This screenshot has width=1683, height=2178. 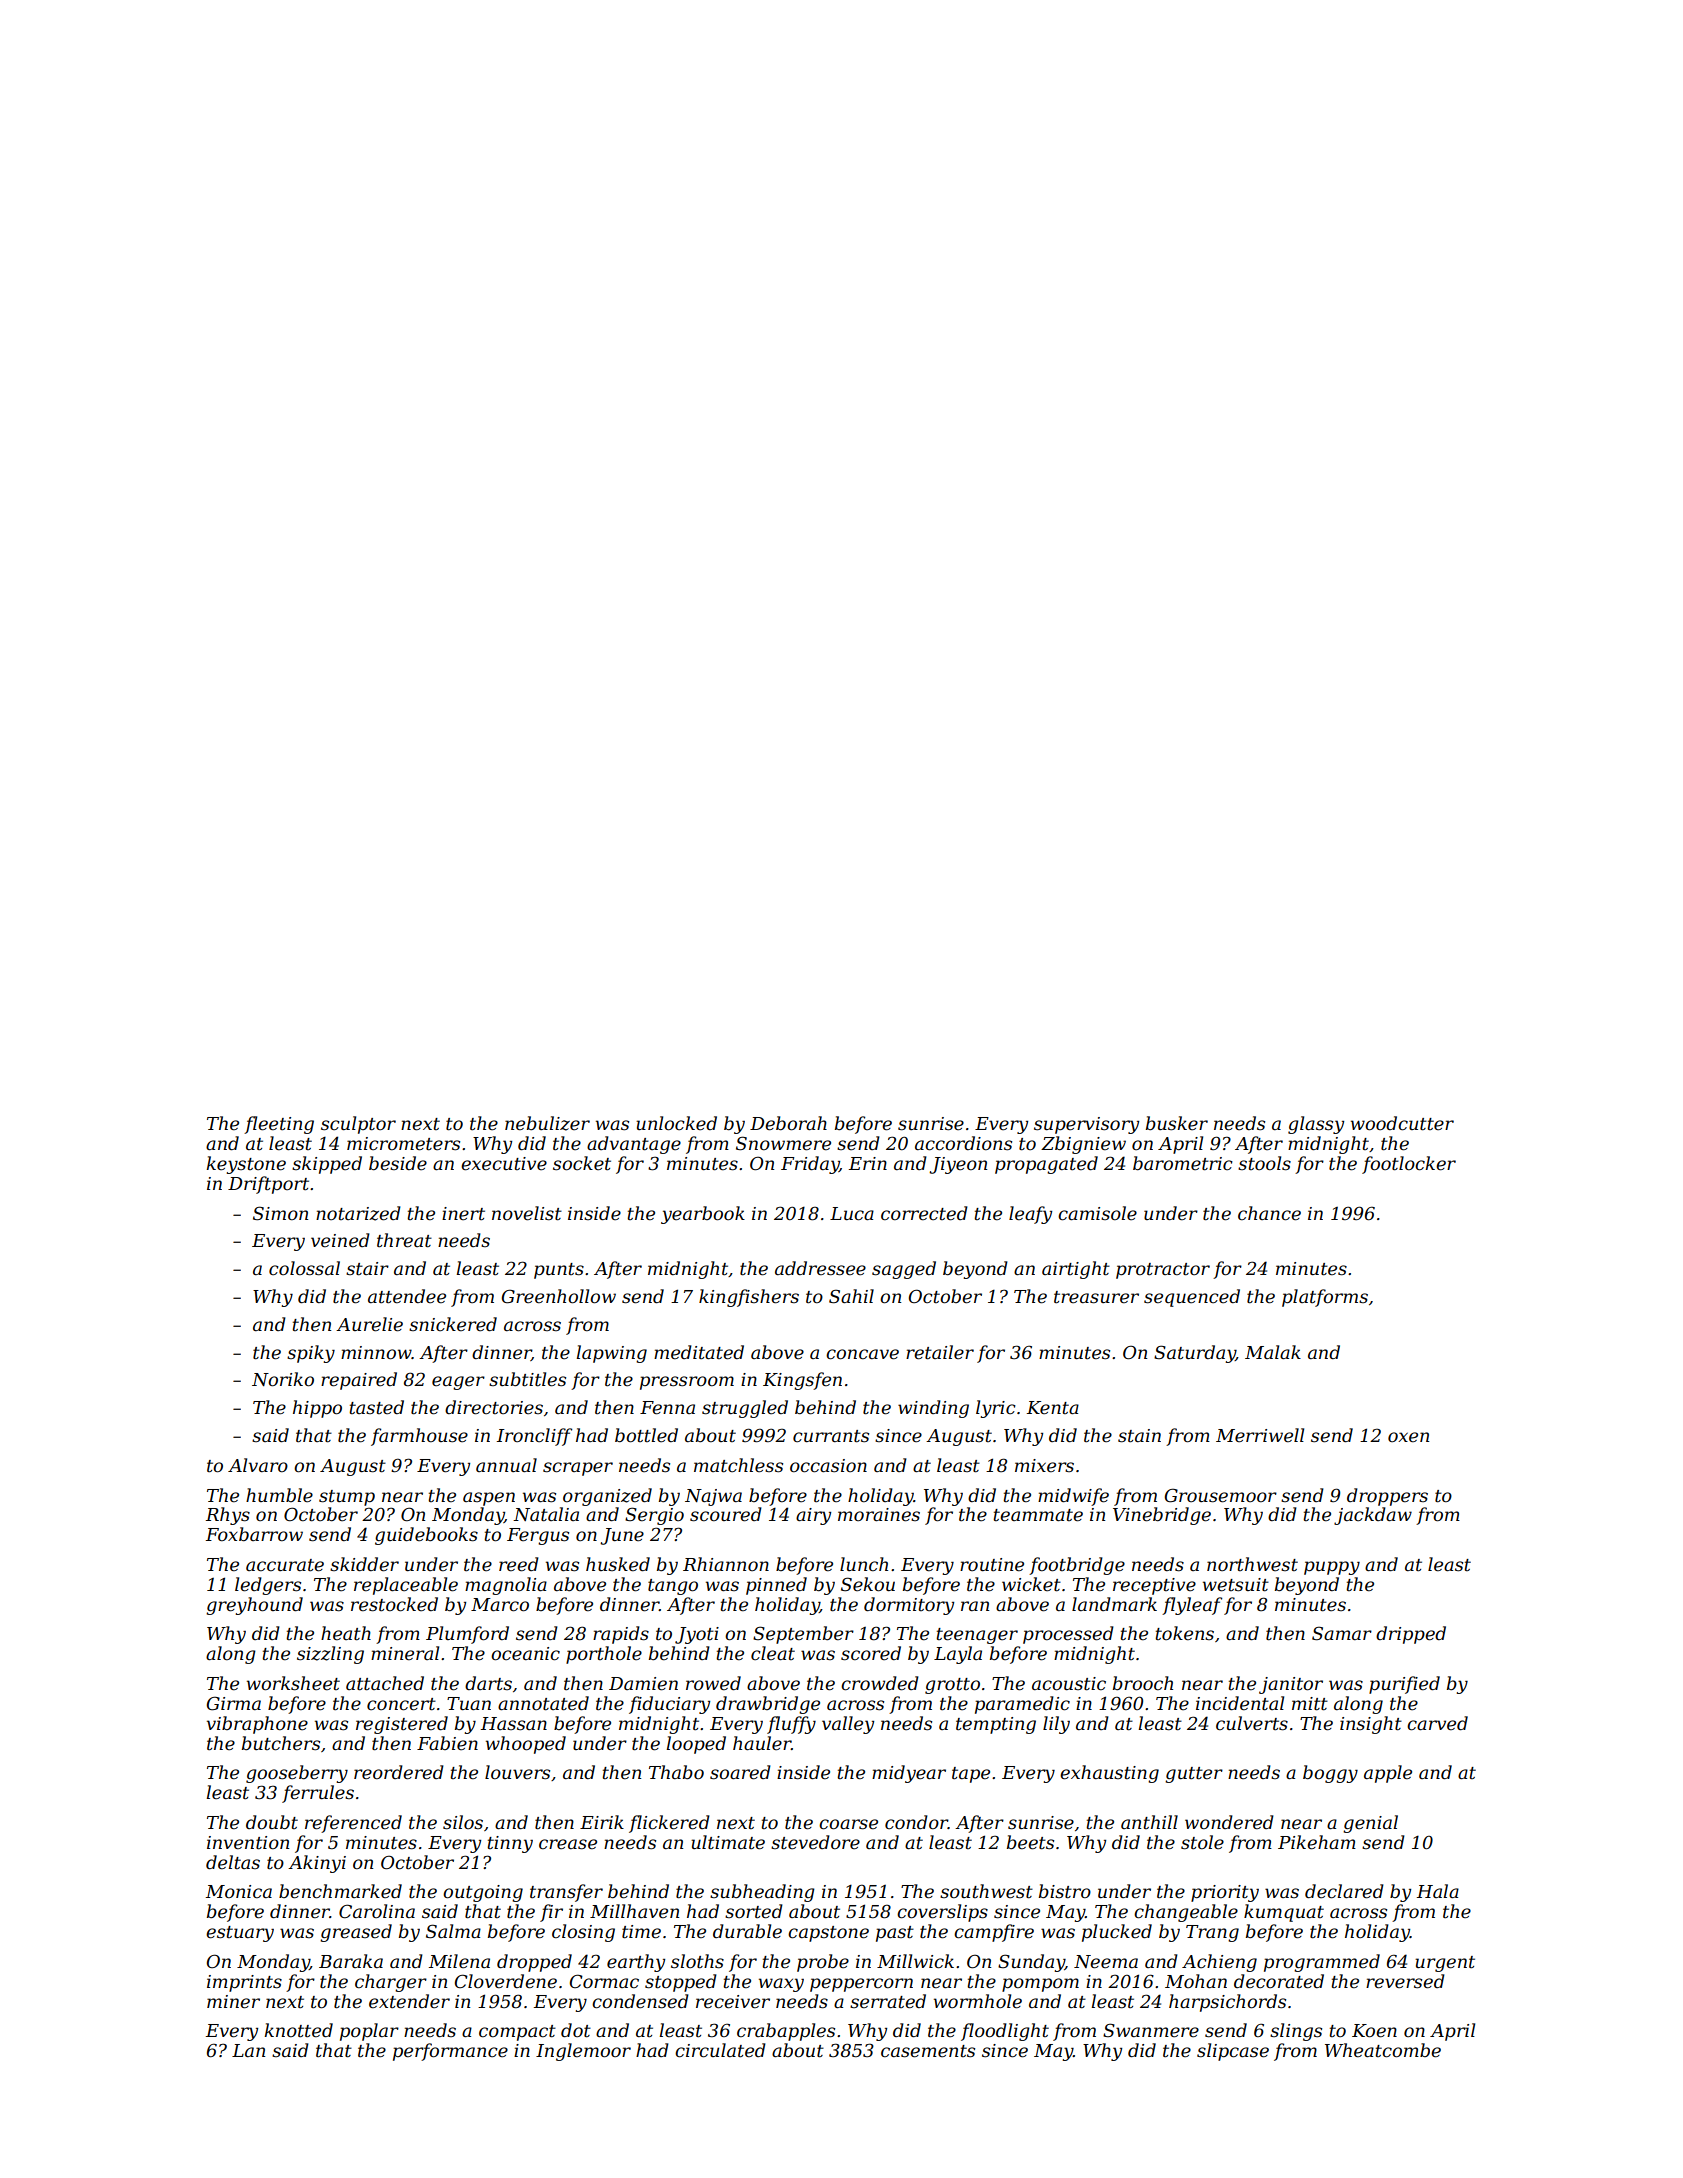 What do you see at coordinates (1402, 1123) in the screenshot?
I see `woodcutter` at bounding box center [1402, 1123].
